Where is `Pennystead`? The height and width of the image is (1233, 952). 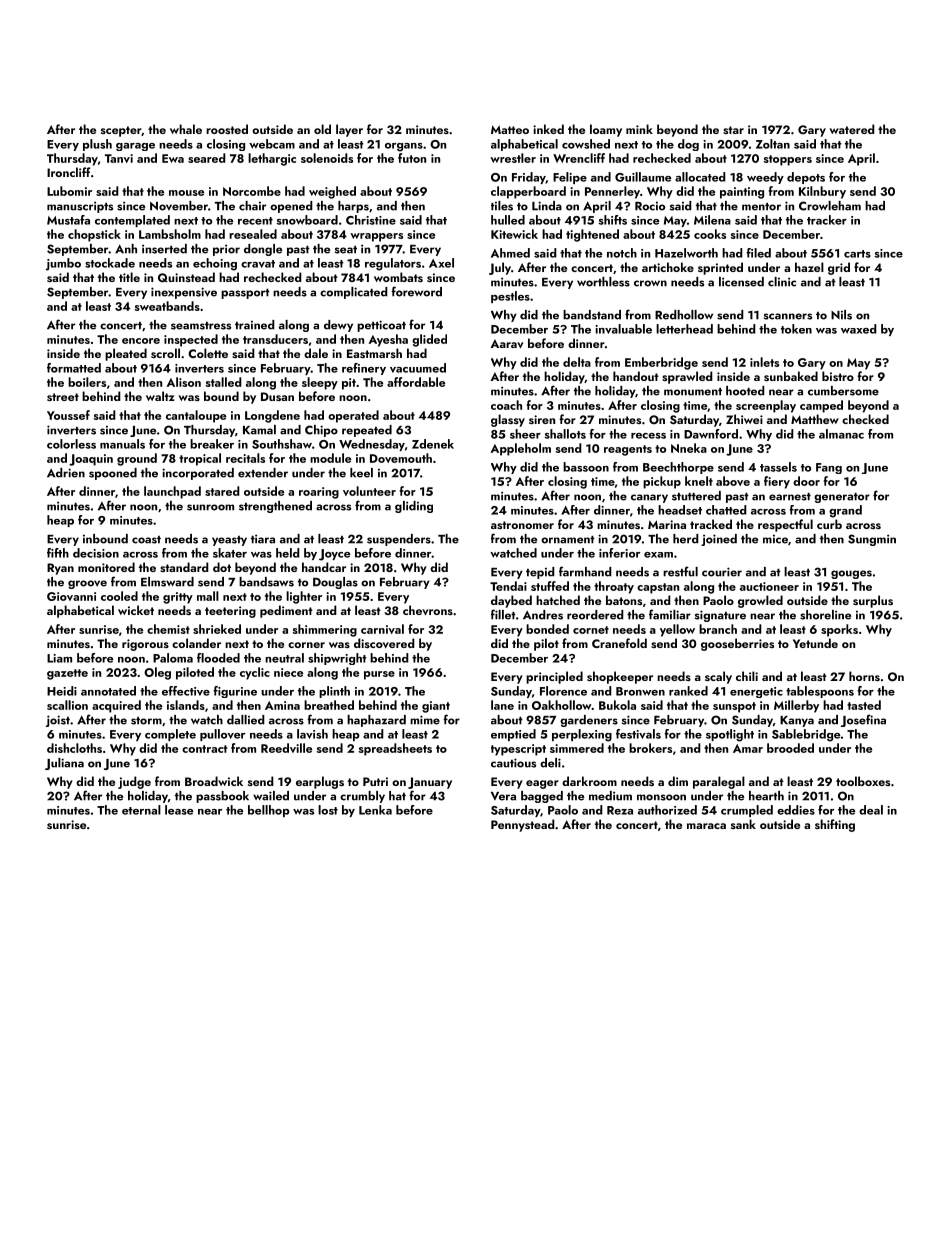
Pennystead is located at coordinates (523, 825).
